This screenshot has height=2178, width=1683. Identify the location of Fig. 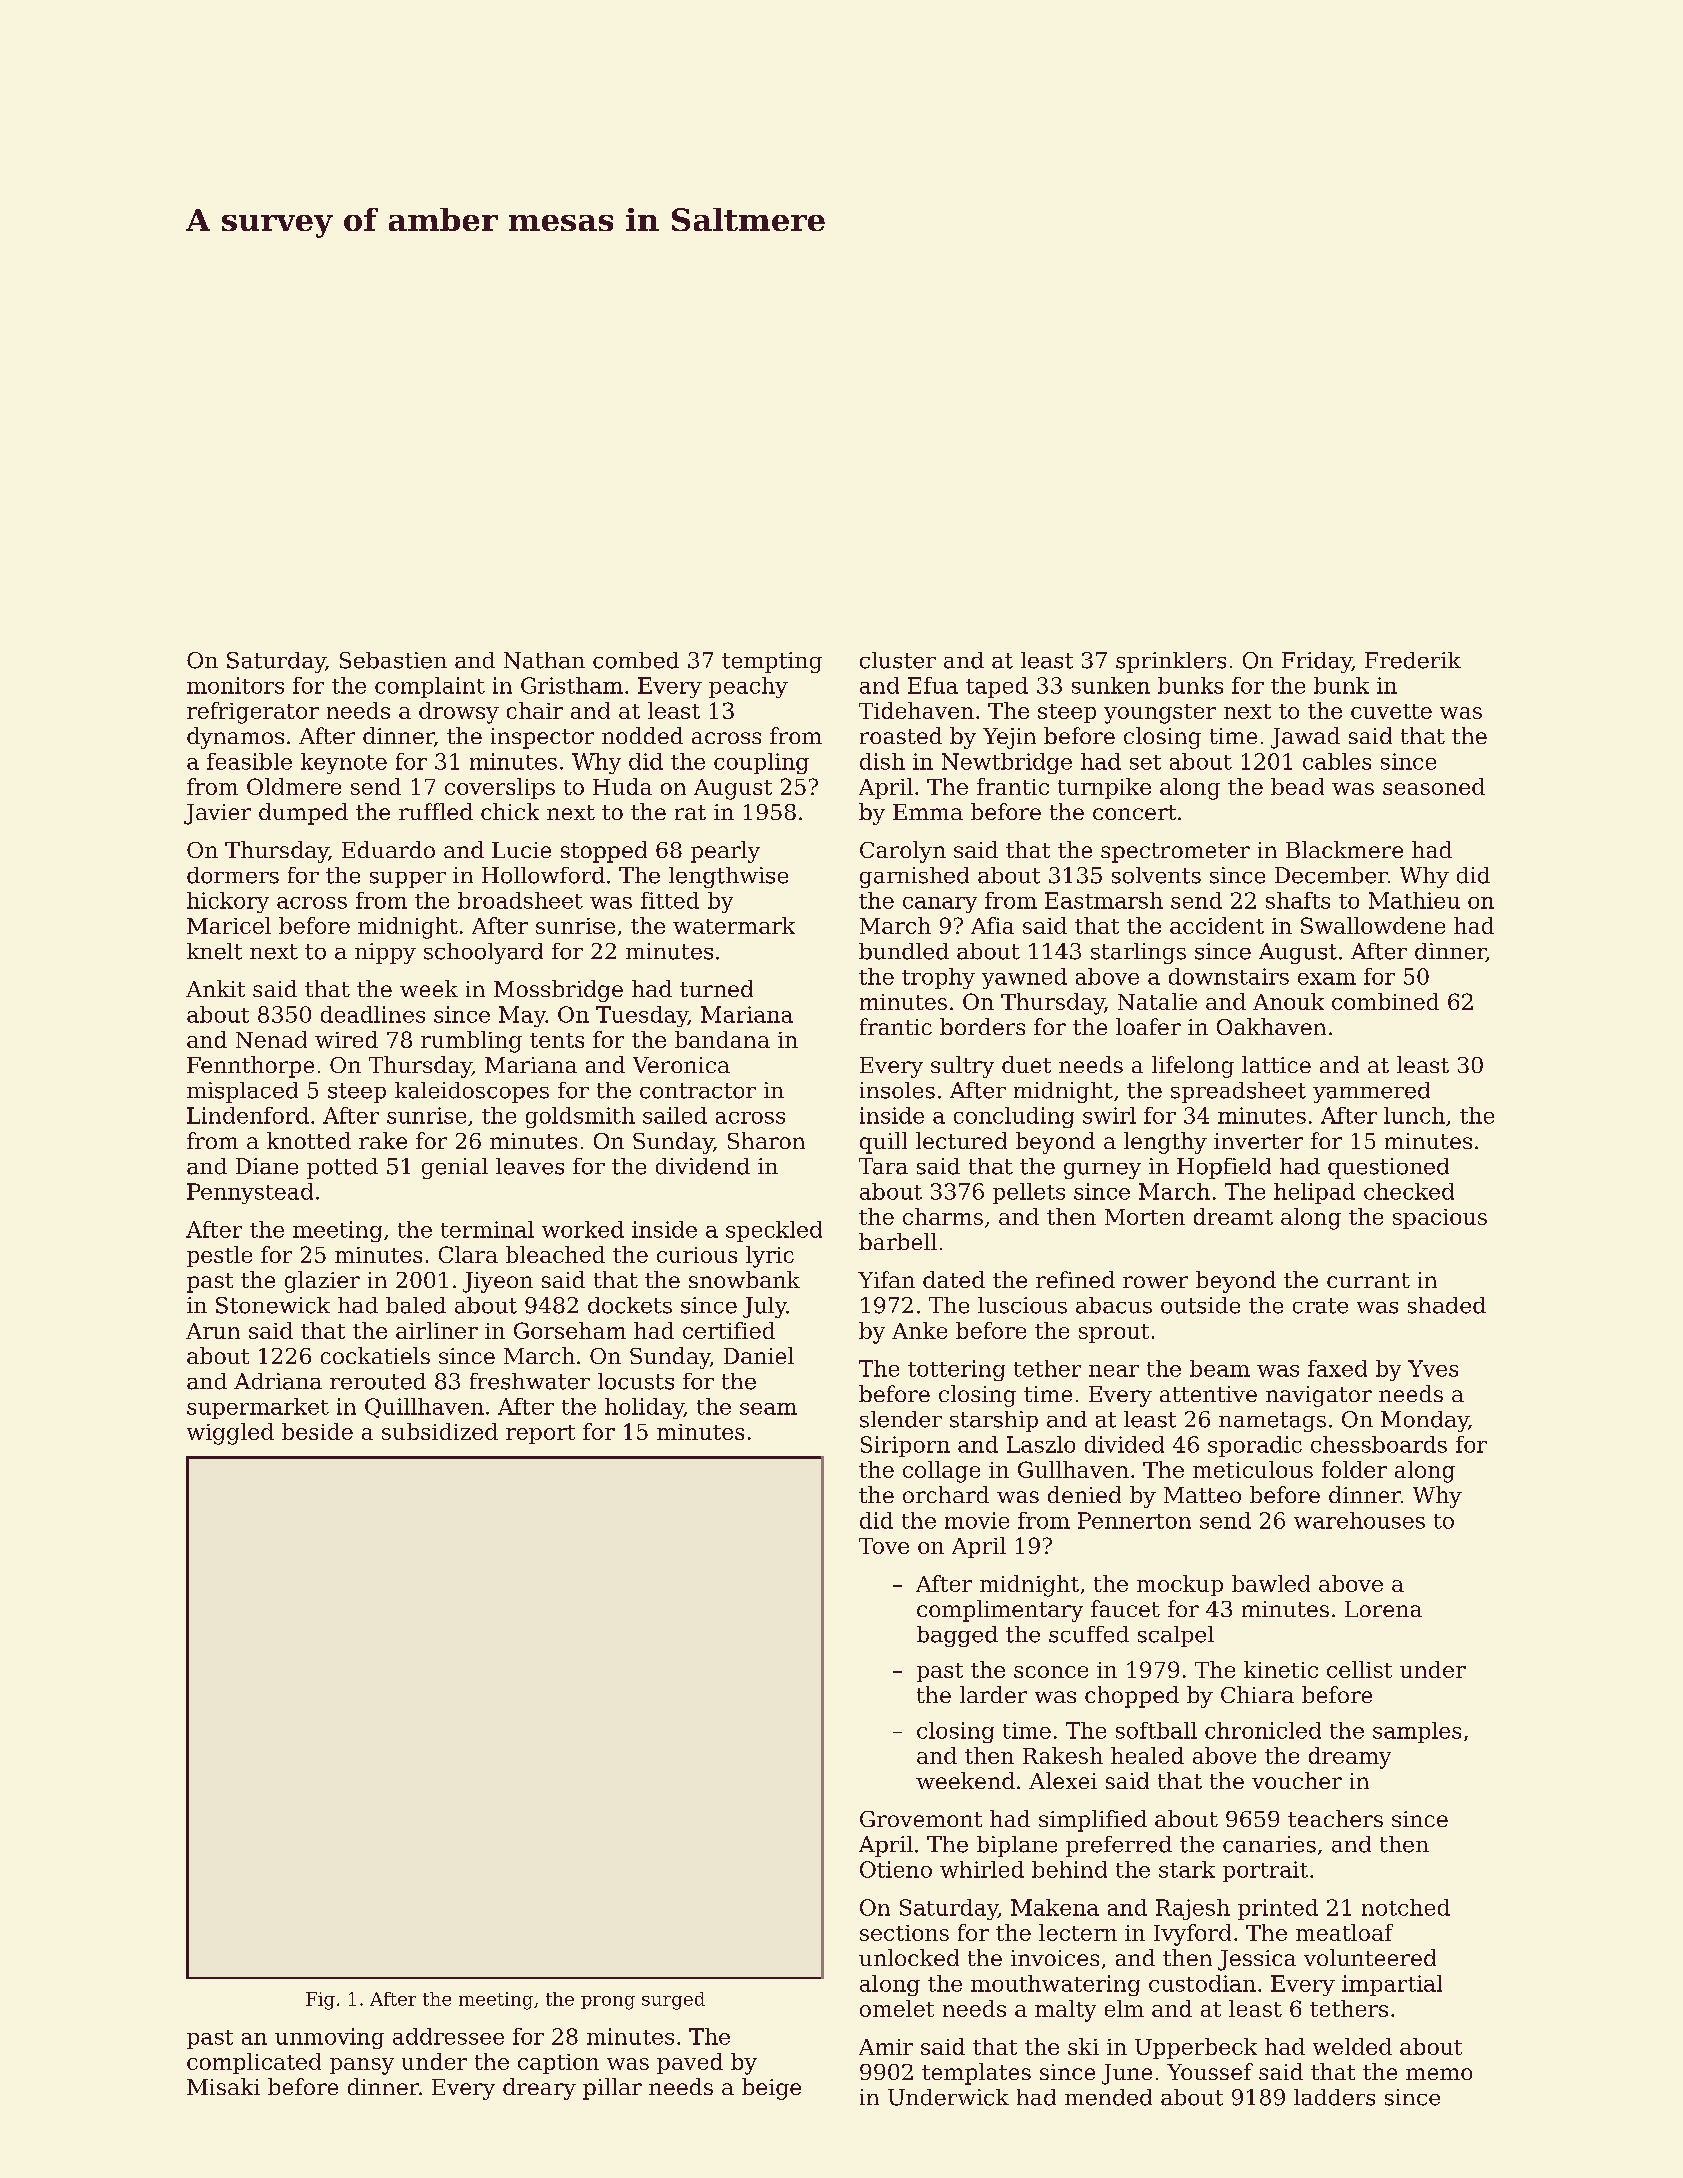
(320, 2001).
